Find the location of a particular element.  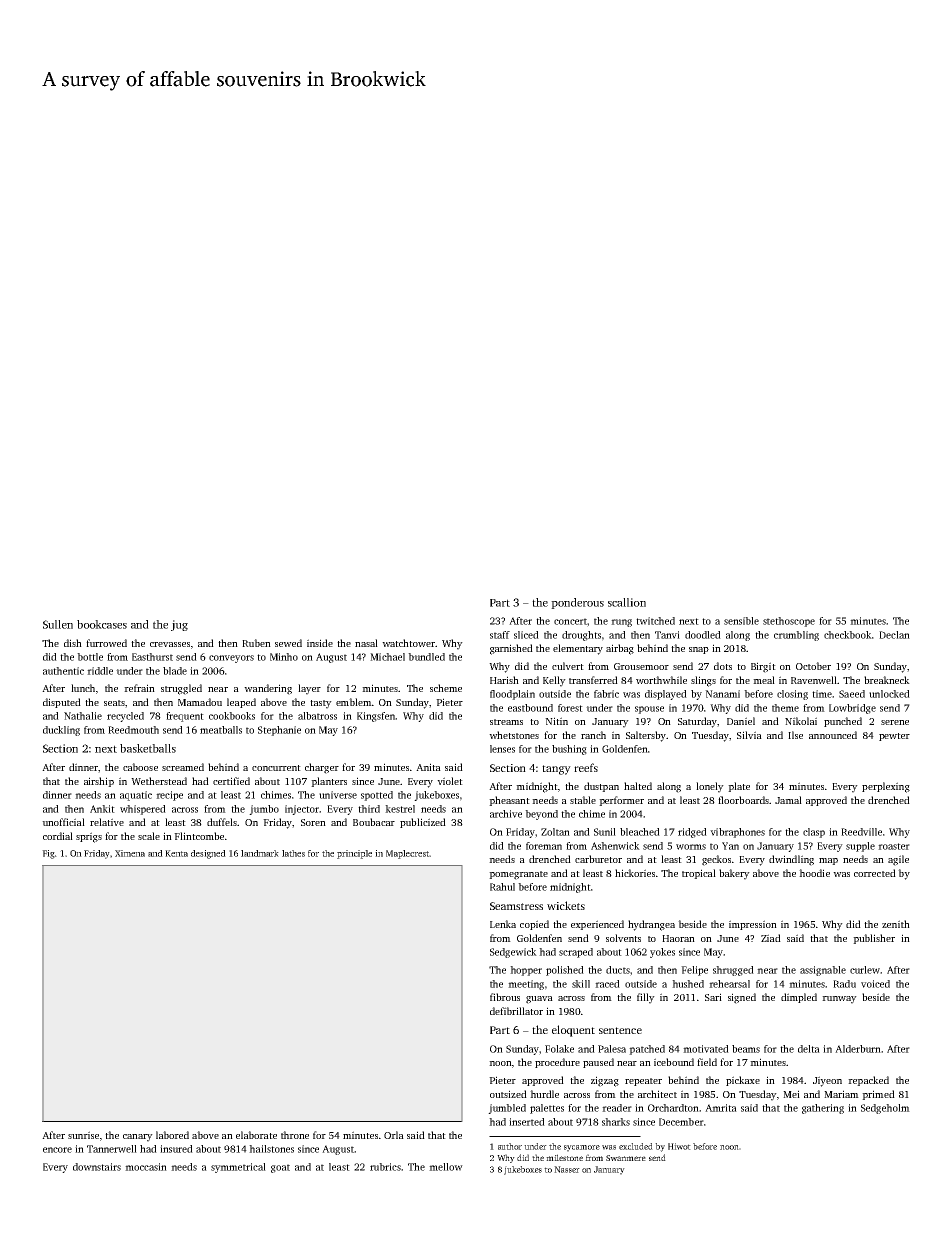

Hiwot is located at coordinates (679, 1146).
